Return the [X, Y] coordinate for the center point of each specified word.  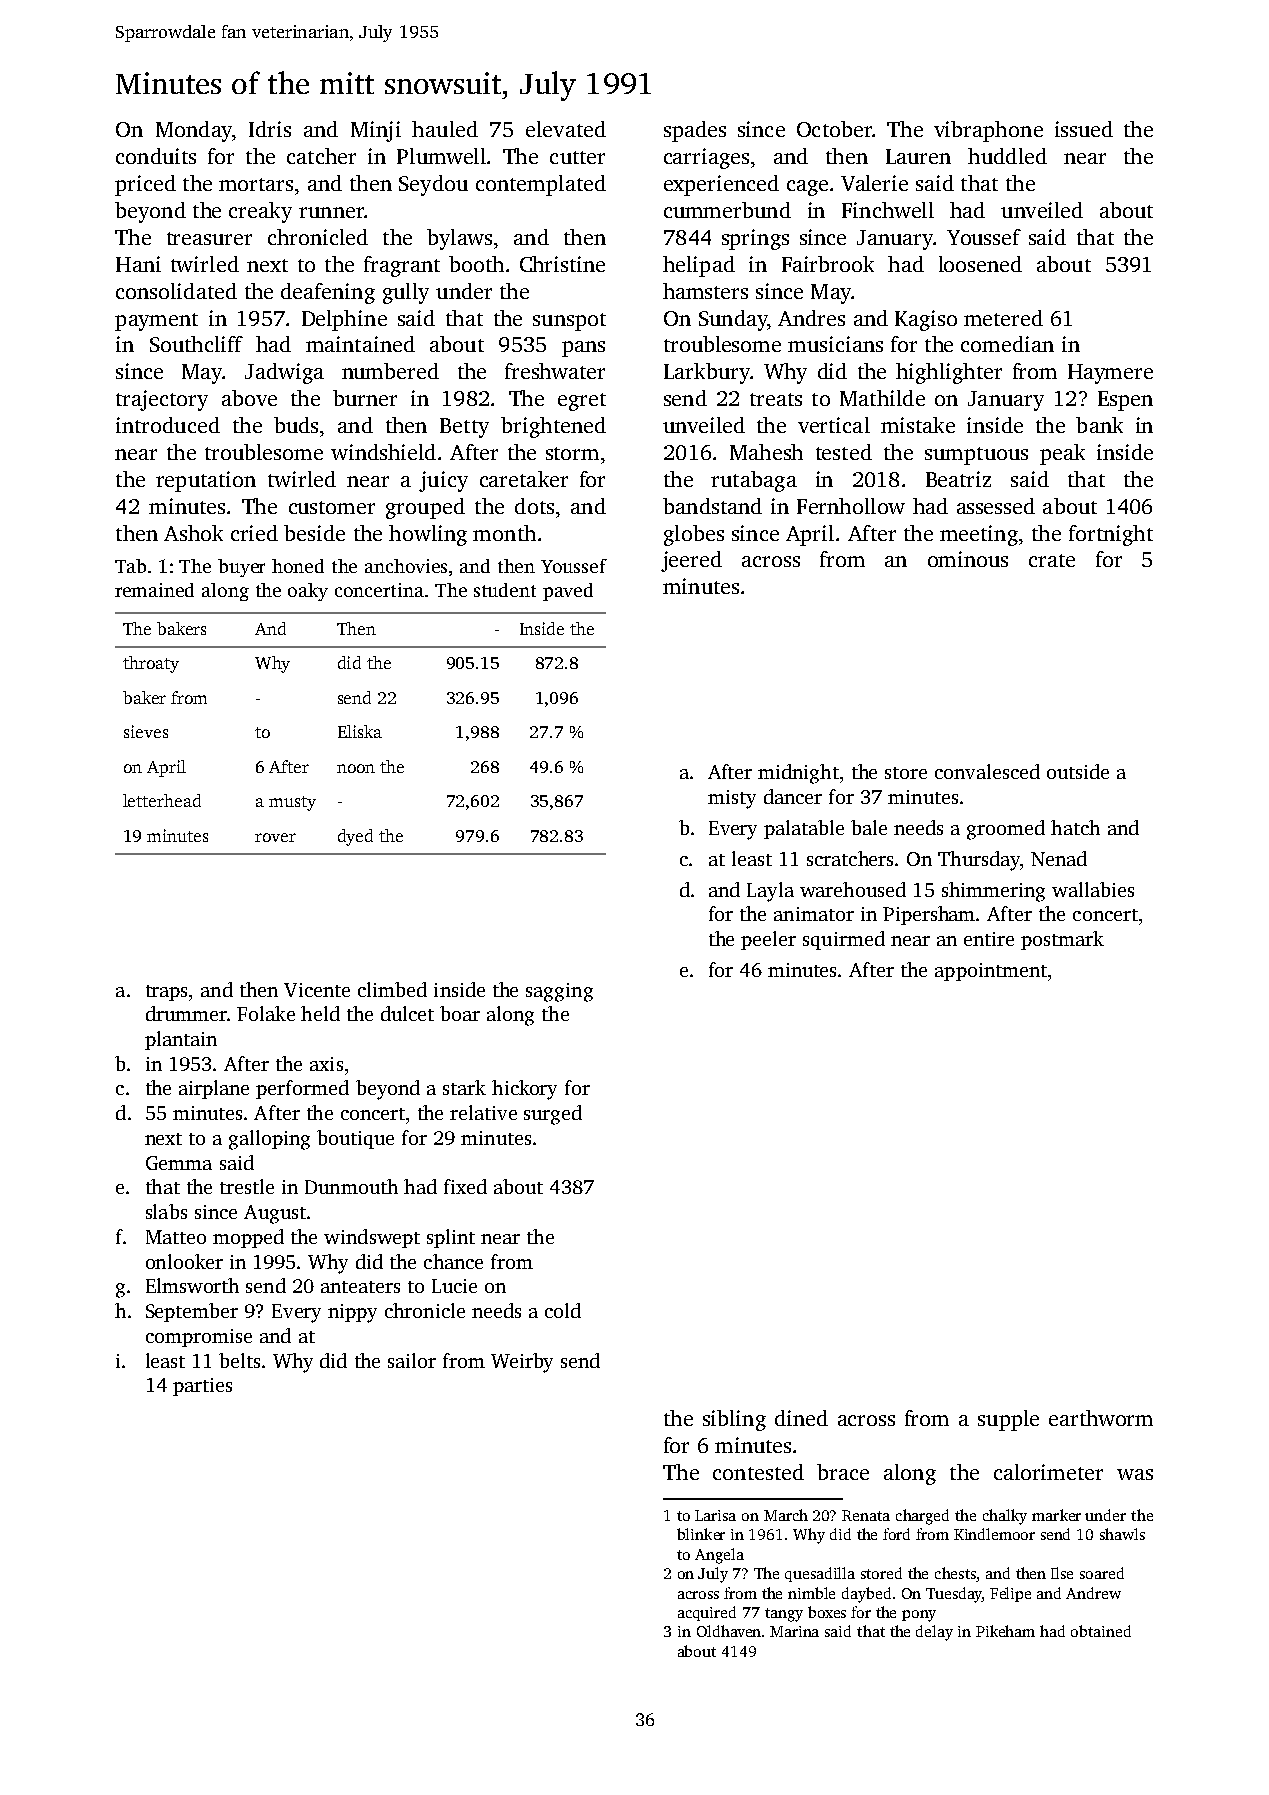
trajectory [162, 400]
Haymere [1110, 374]
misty [732, 799]
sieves [146, 731]
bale [869, 827]
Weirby [522, 1363]
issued [1084, 129]
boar [460, 1013]
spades [695, 131]
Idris [270, 129]
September [192, 1312]
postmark [1062, 940]
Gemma [179, 1163]
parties [202, 1387]
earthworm [1101, 1418]
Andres [811, 318]
